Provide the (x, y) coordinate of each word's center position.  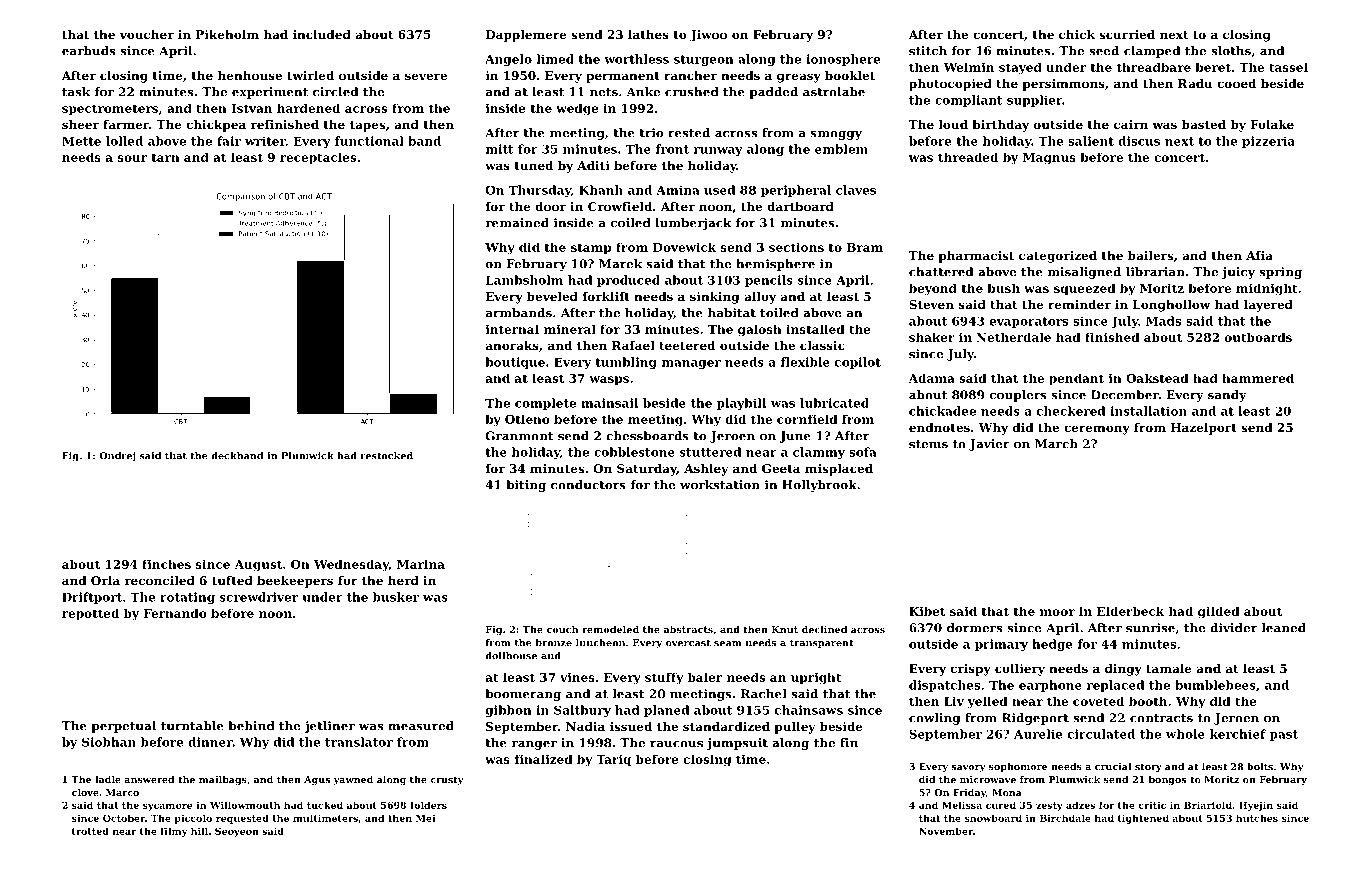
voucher (147, 34)
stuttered (710, 452)
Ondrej (117, 457)
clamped (1152, 52)
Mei (426, 818)
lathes (648, 34)
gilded (1219, 612)
